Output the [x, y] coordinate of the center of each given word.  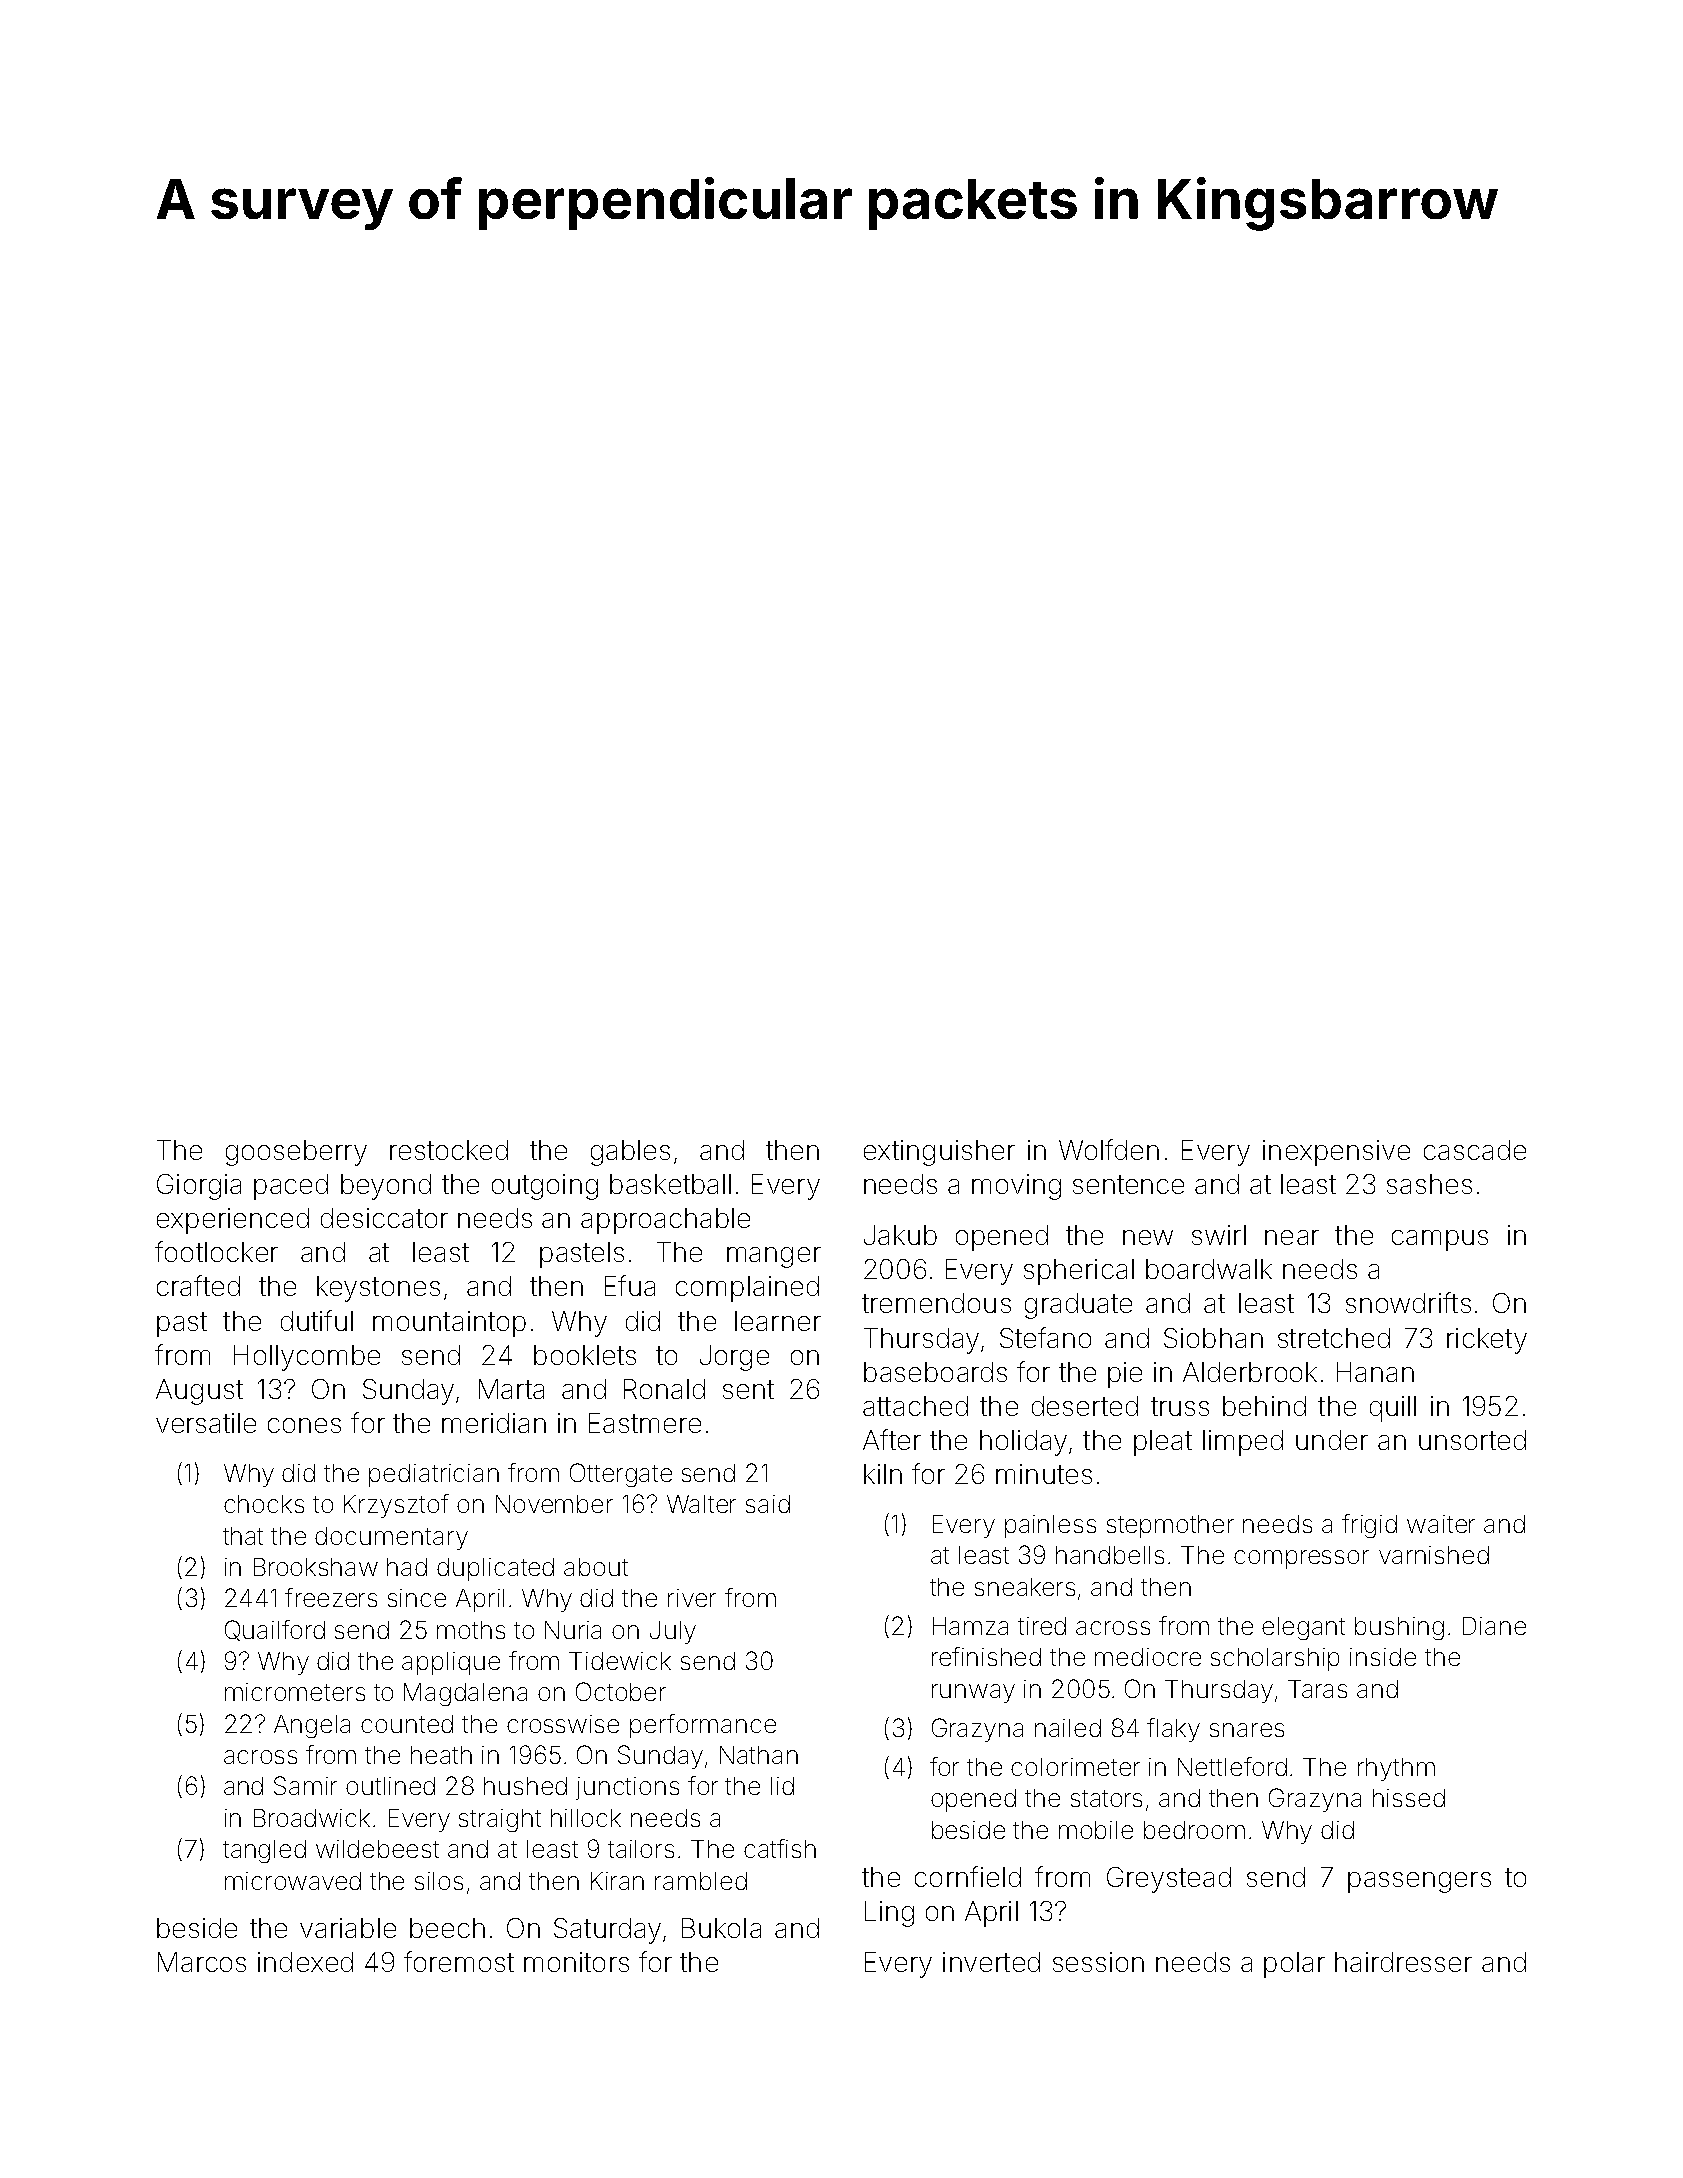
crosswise [563, 1724]
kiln [883, 1474]
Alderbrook [1250, 1372]
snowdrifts [1408, 1302]
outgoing [545, 1187]
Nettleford [1232, 1766]
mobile [1096, 1830]
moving [1016, 1187]
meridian [494, 1423]
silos [439, 1881]
